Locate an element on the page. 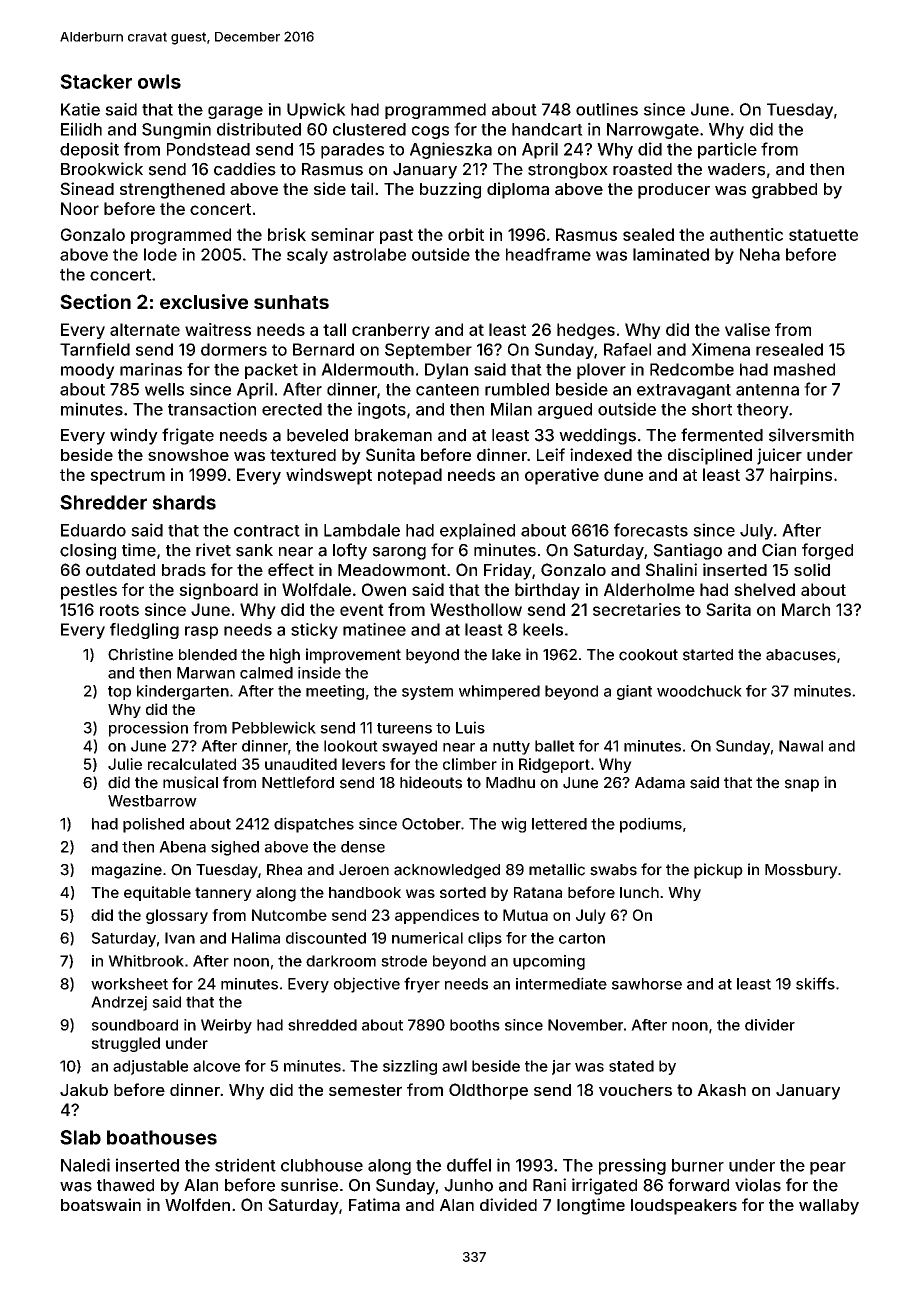 Image resolution: width=924 pixels, height=1308 pixels. Jakub is located at coordinates (84, 1090).
